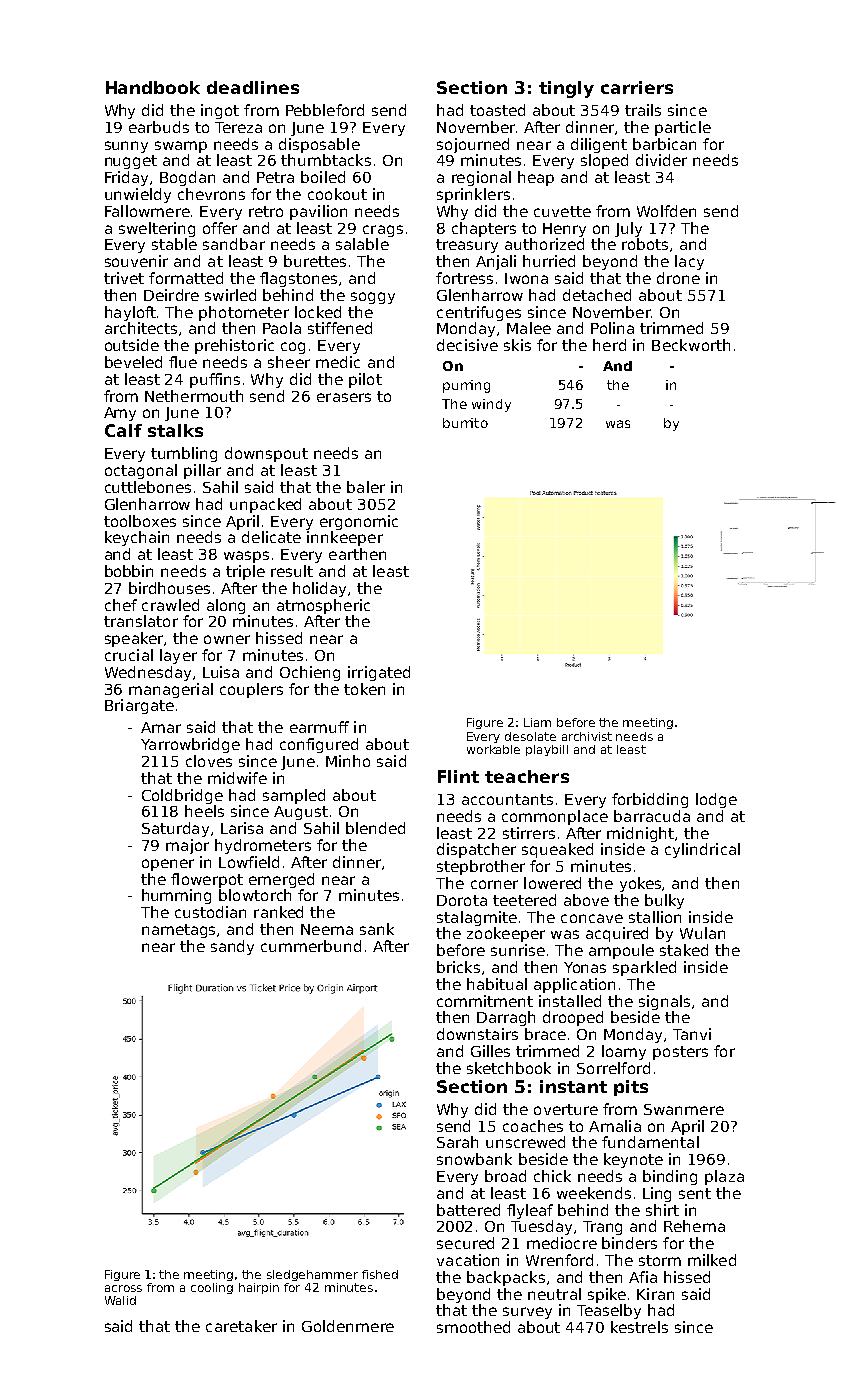  Describe the element at coordinates (364, 689) in the screenshot. I see `token` at that location.
